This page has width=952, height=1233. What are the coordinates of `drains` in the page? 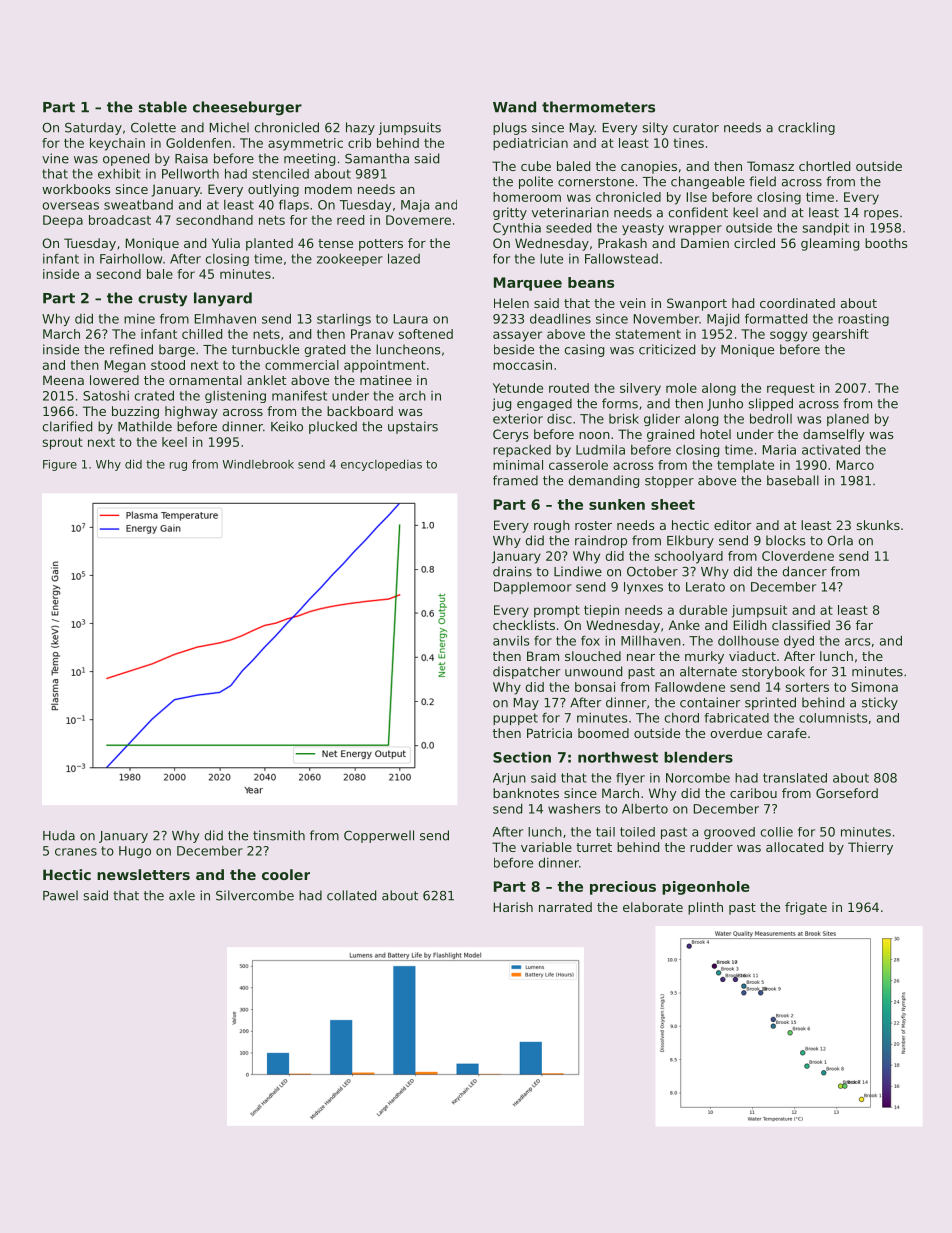 It's located at (512, 571).
